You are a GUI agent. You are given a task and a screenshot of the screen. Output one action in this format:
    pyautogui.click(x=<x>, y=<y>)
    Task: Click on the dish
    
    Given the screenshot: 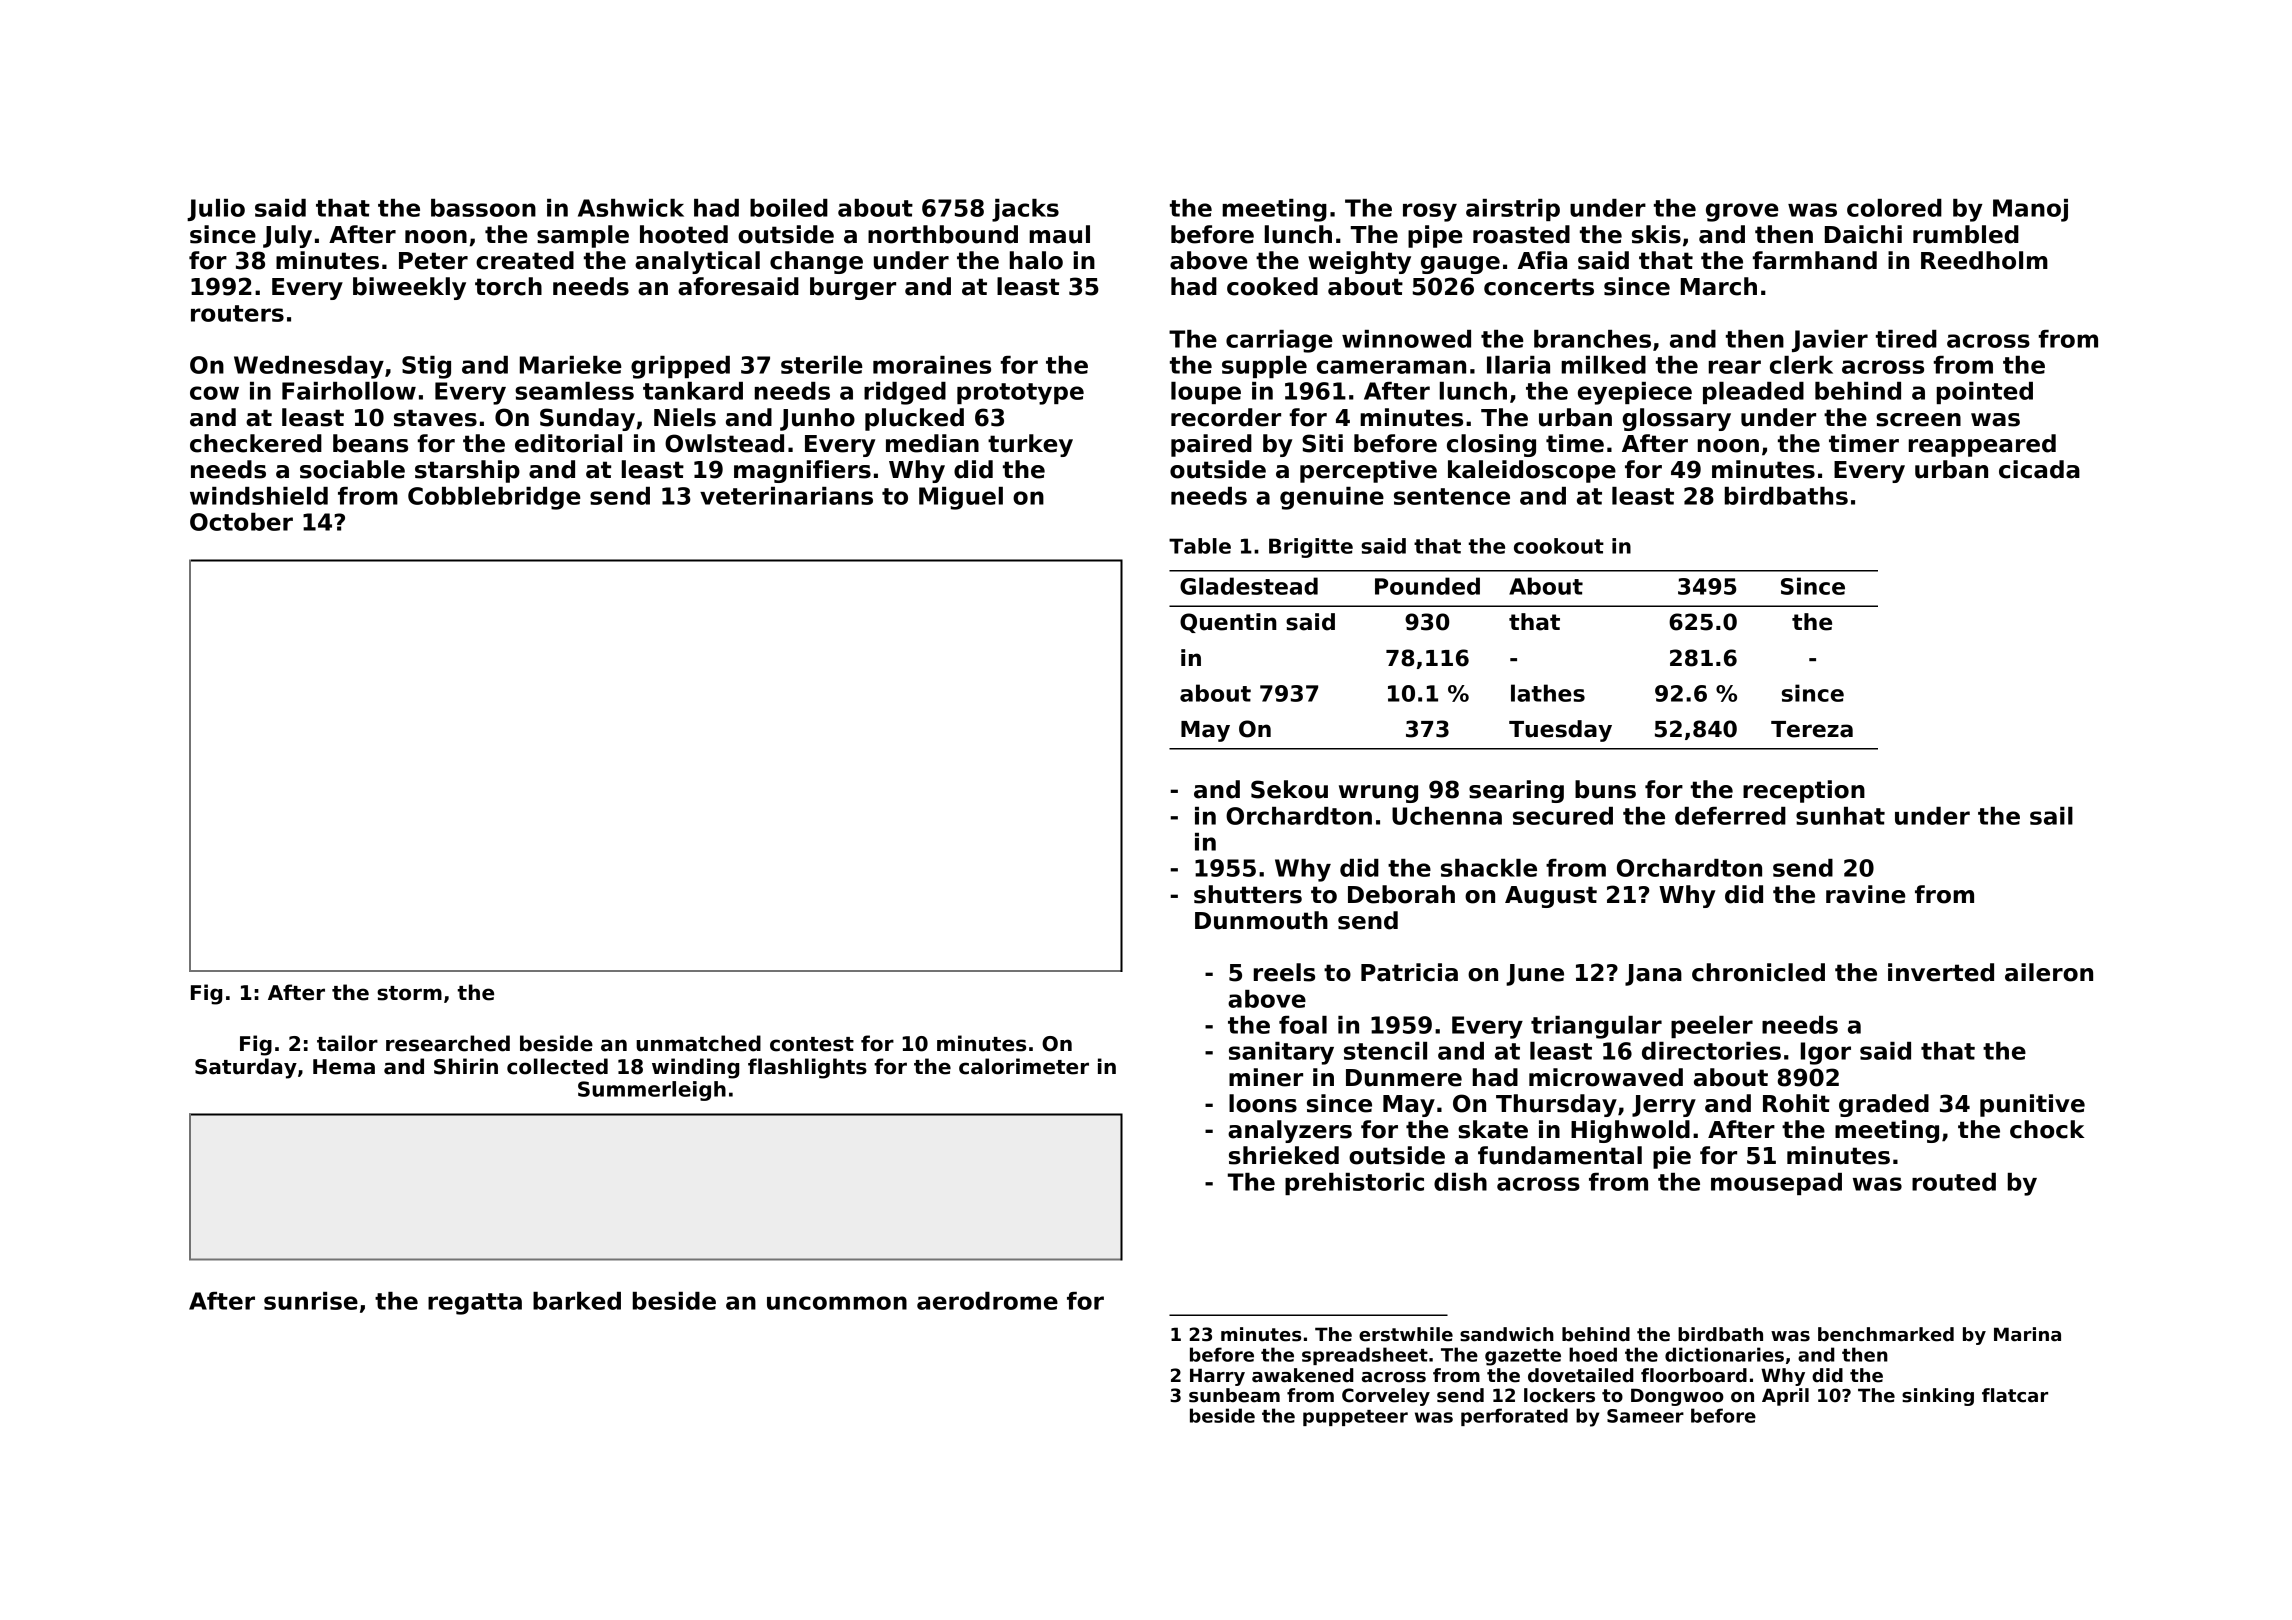 What is the action you would take?
    pyautogui.click(x=1460, y=1182)
